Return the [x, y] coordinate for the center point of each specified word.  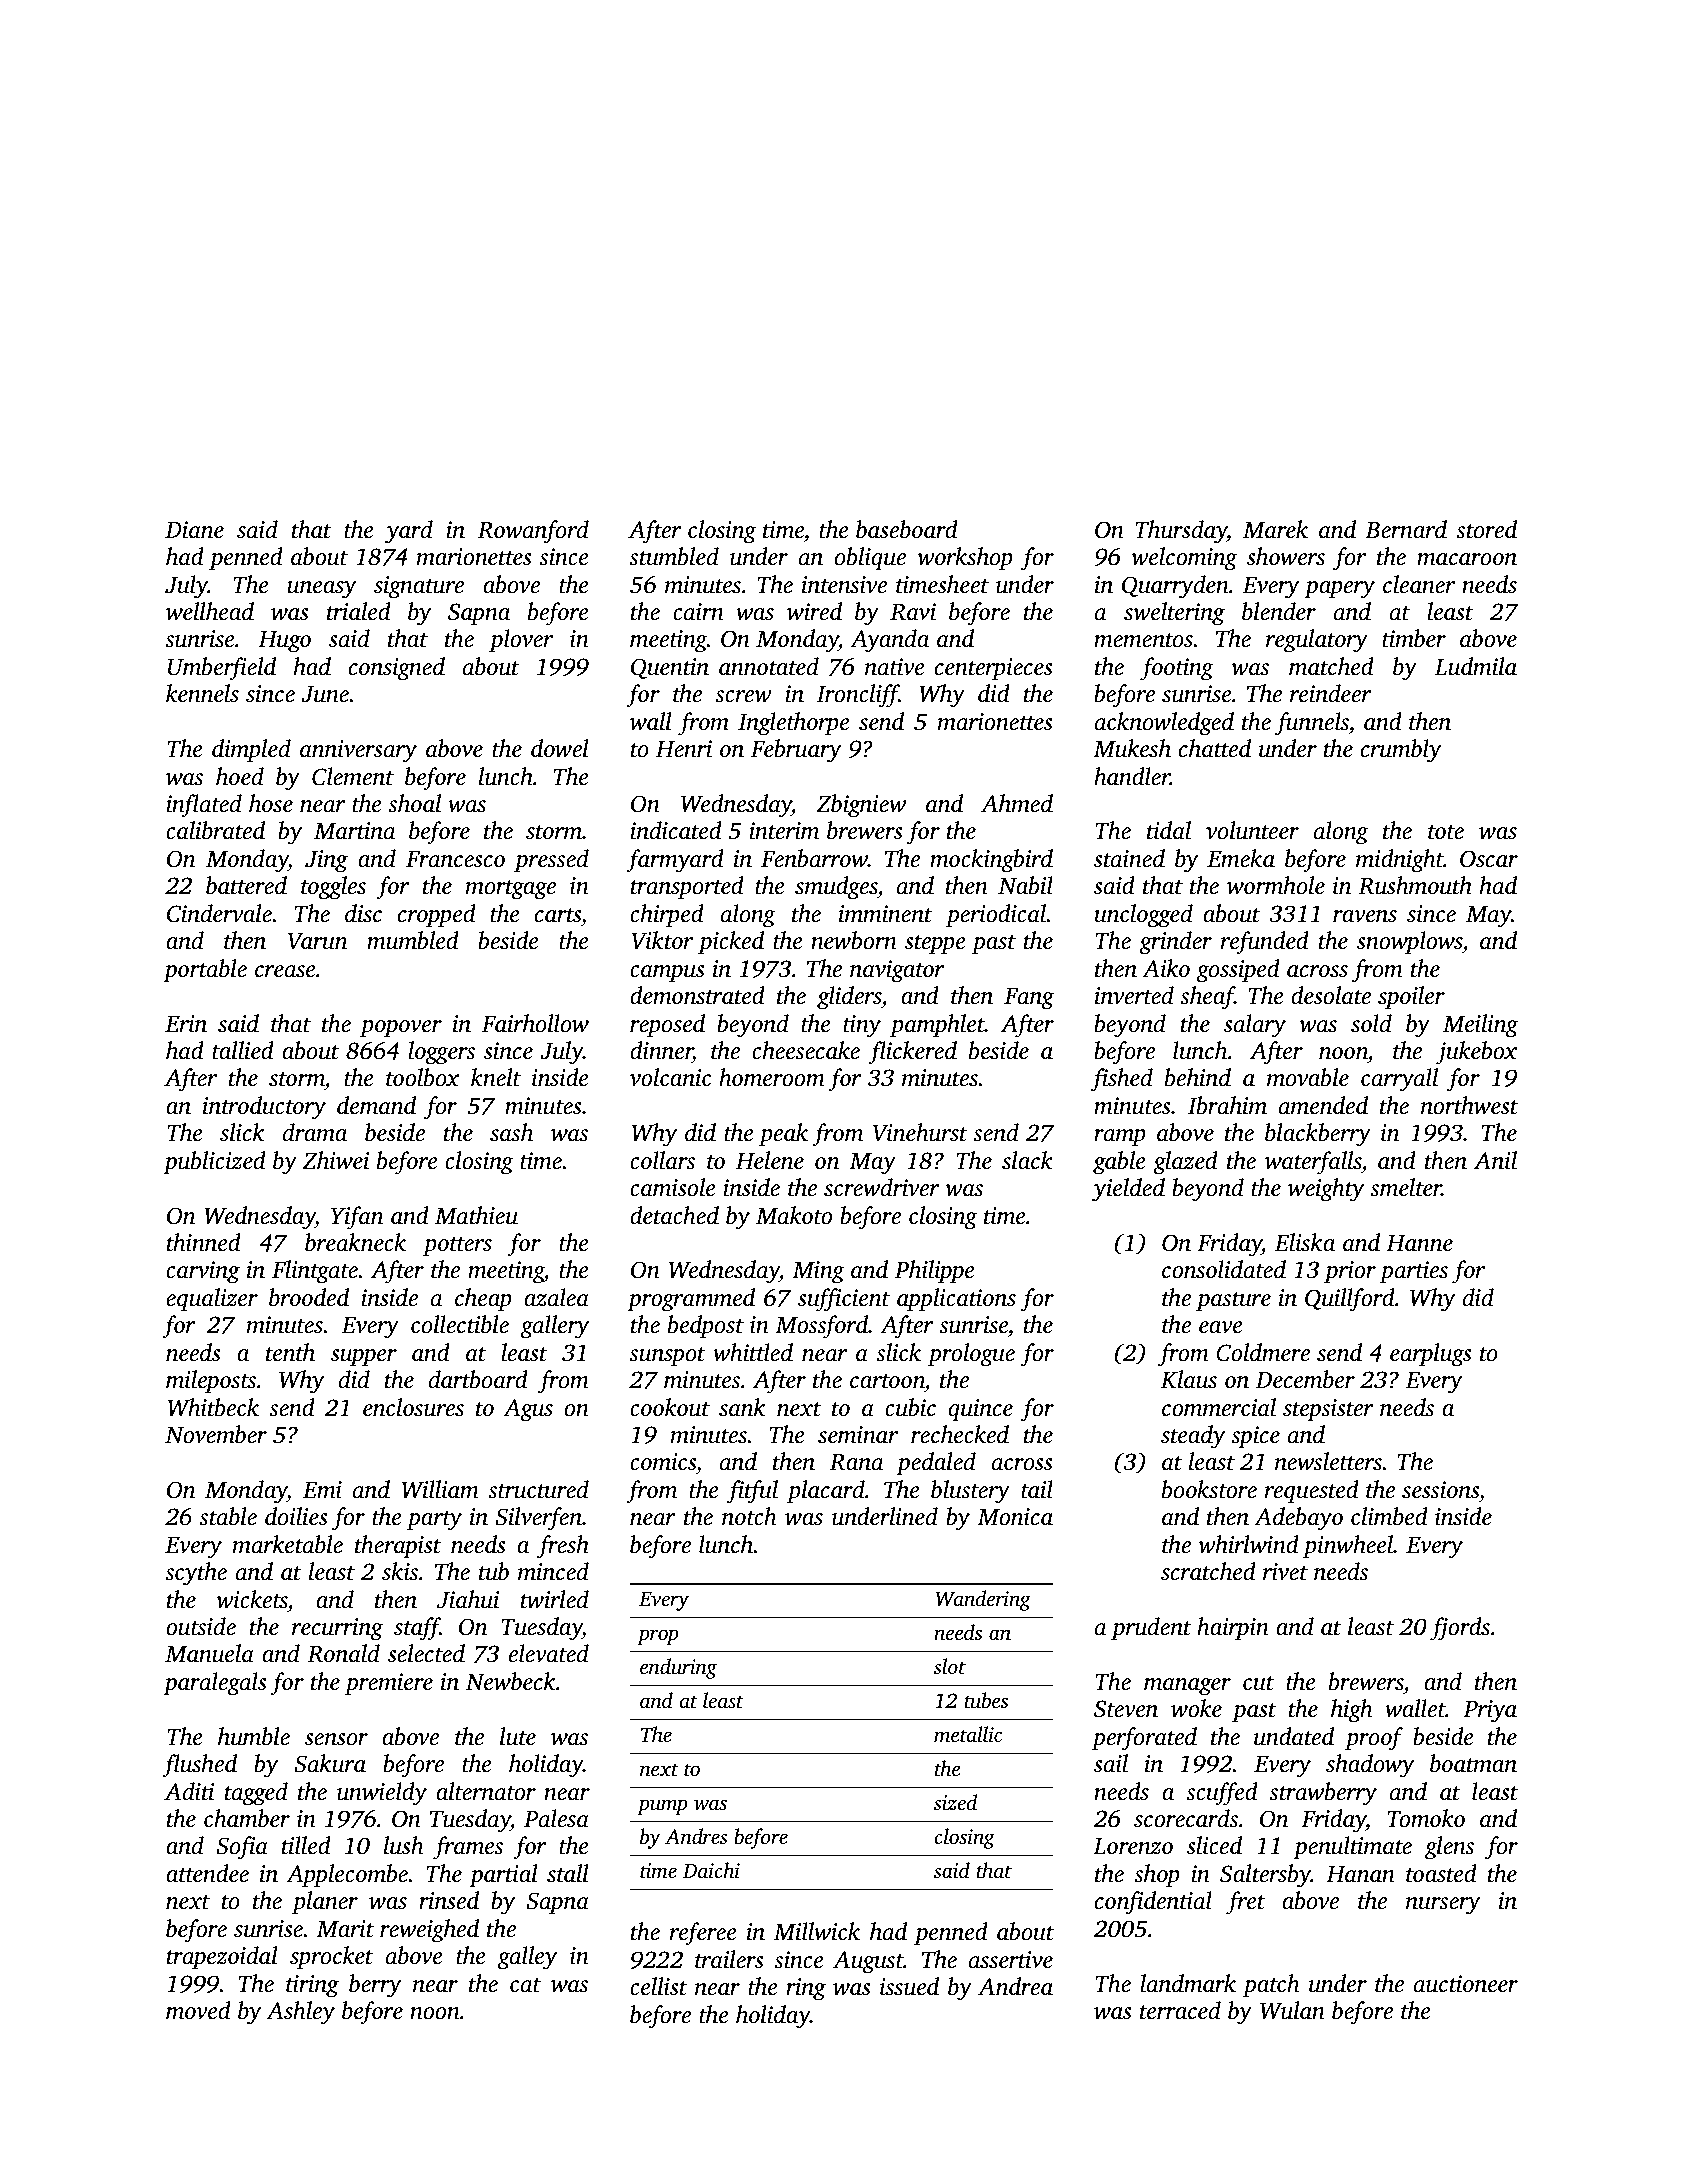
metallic [968, 1734]
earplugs [1431, 1355]
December [1305, 1379]
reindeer [1331, 693]
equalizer [212, 1300]
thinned [204, 1242]
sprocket [331, 1958]
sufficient [844, 1300]
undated [1294, 1736]
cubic [910, 1407]
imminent [886, 914]
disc [363, 913]
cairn [698, 612]
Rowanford [533, 532]
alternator [486, 1791]
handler [1132, 776]
